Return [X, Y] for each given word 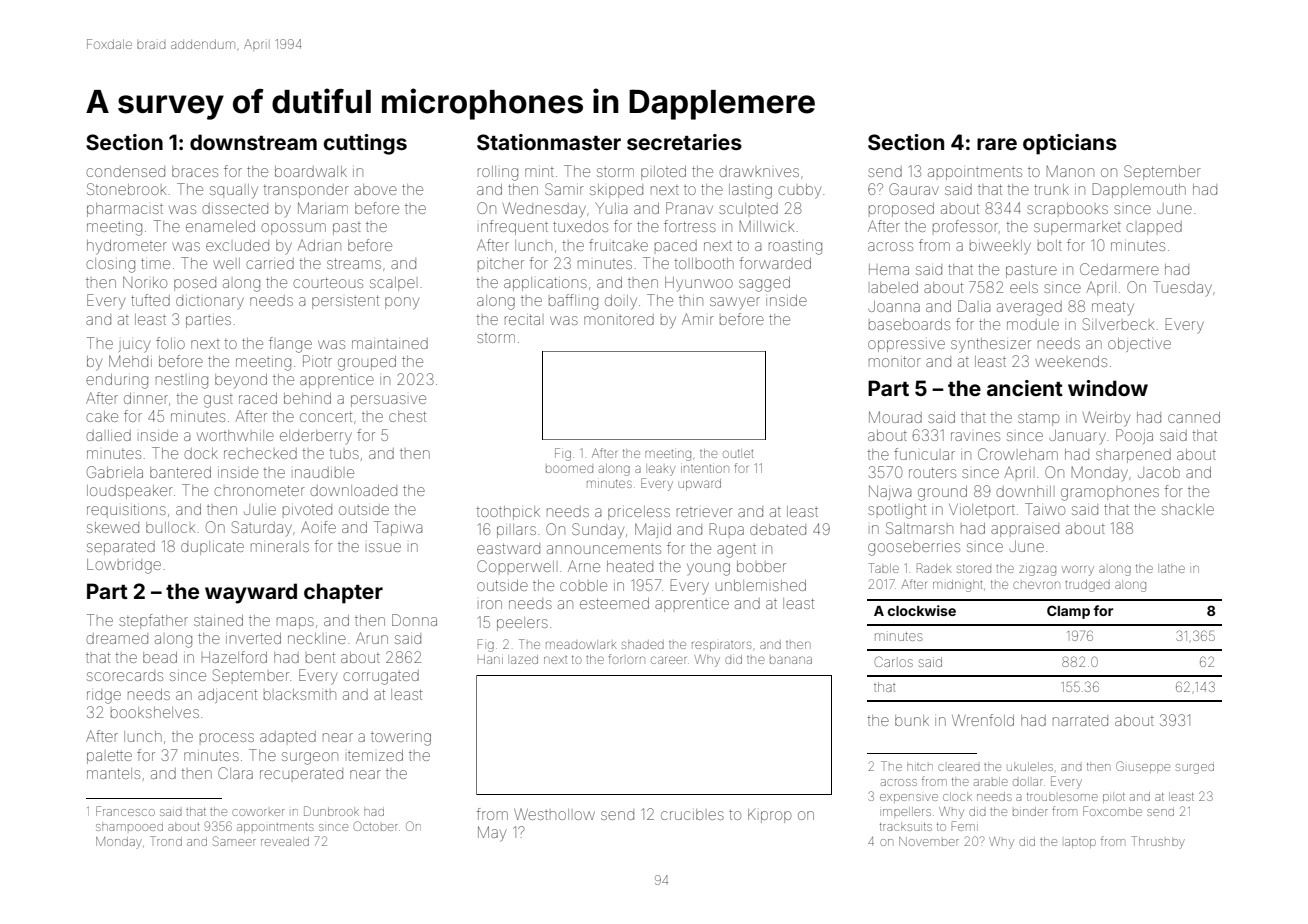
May [492, 834]
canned [1194, 417]
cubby [799, 191]
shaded [643, 645]
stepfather [153, 621]
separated [121, 548]
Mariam [323, 208]
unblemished [761, 585]
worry [1078, 570]
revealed [285, 841]
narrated [1080, 720]
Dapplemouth [1139, 190]
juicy [134, 346]
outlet [738, 453]
